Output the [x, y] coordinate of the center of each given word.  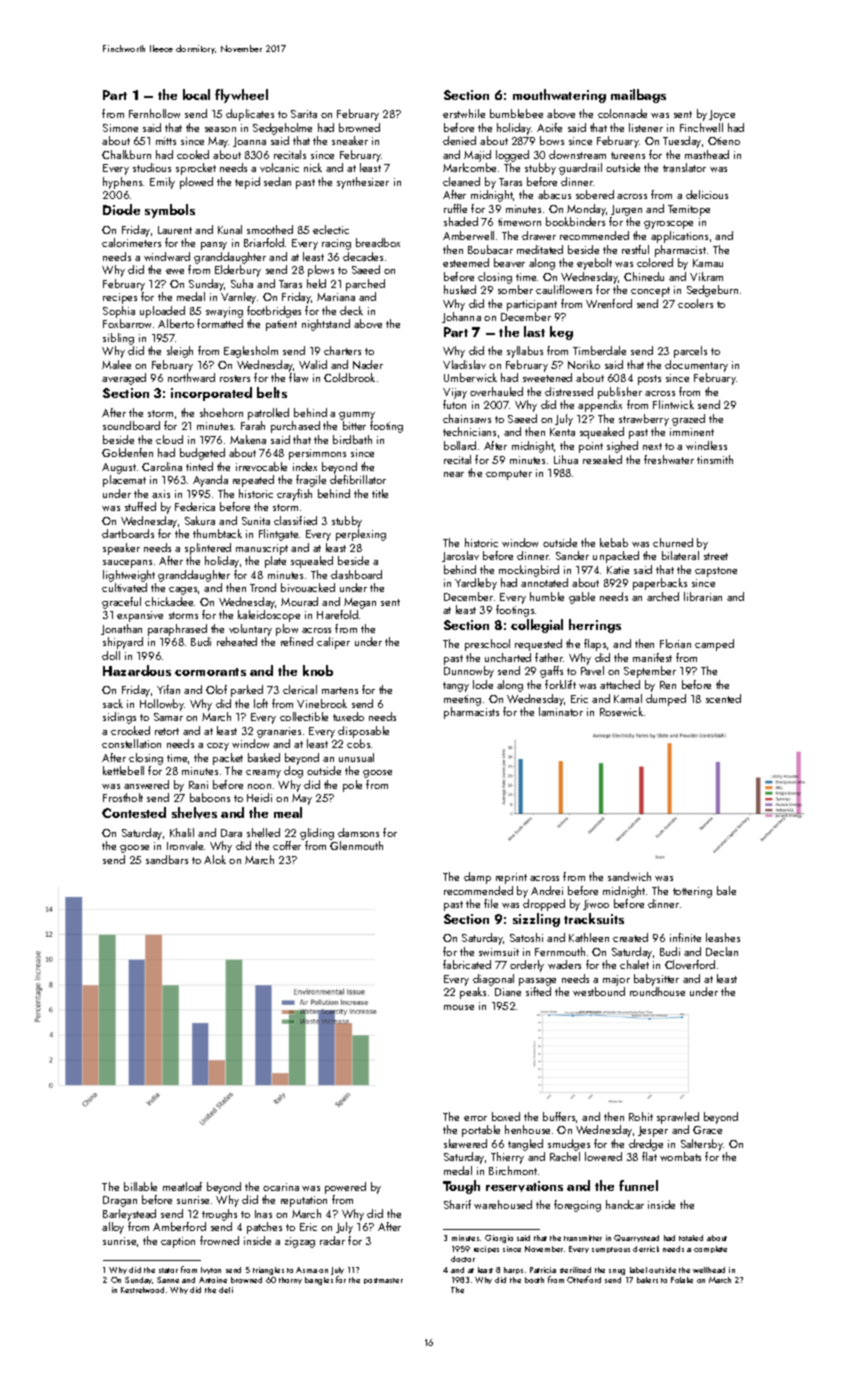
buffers [559, 1116]
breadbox [378, 242]
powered [345, 1188]
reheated [237, 641]
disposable [363, 732]
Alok [215, 859]
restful [635, 249]
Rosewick [621, 711]
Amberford [179, 1226]
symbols [170, 211]
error [475, 1118]
